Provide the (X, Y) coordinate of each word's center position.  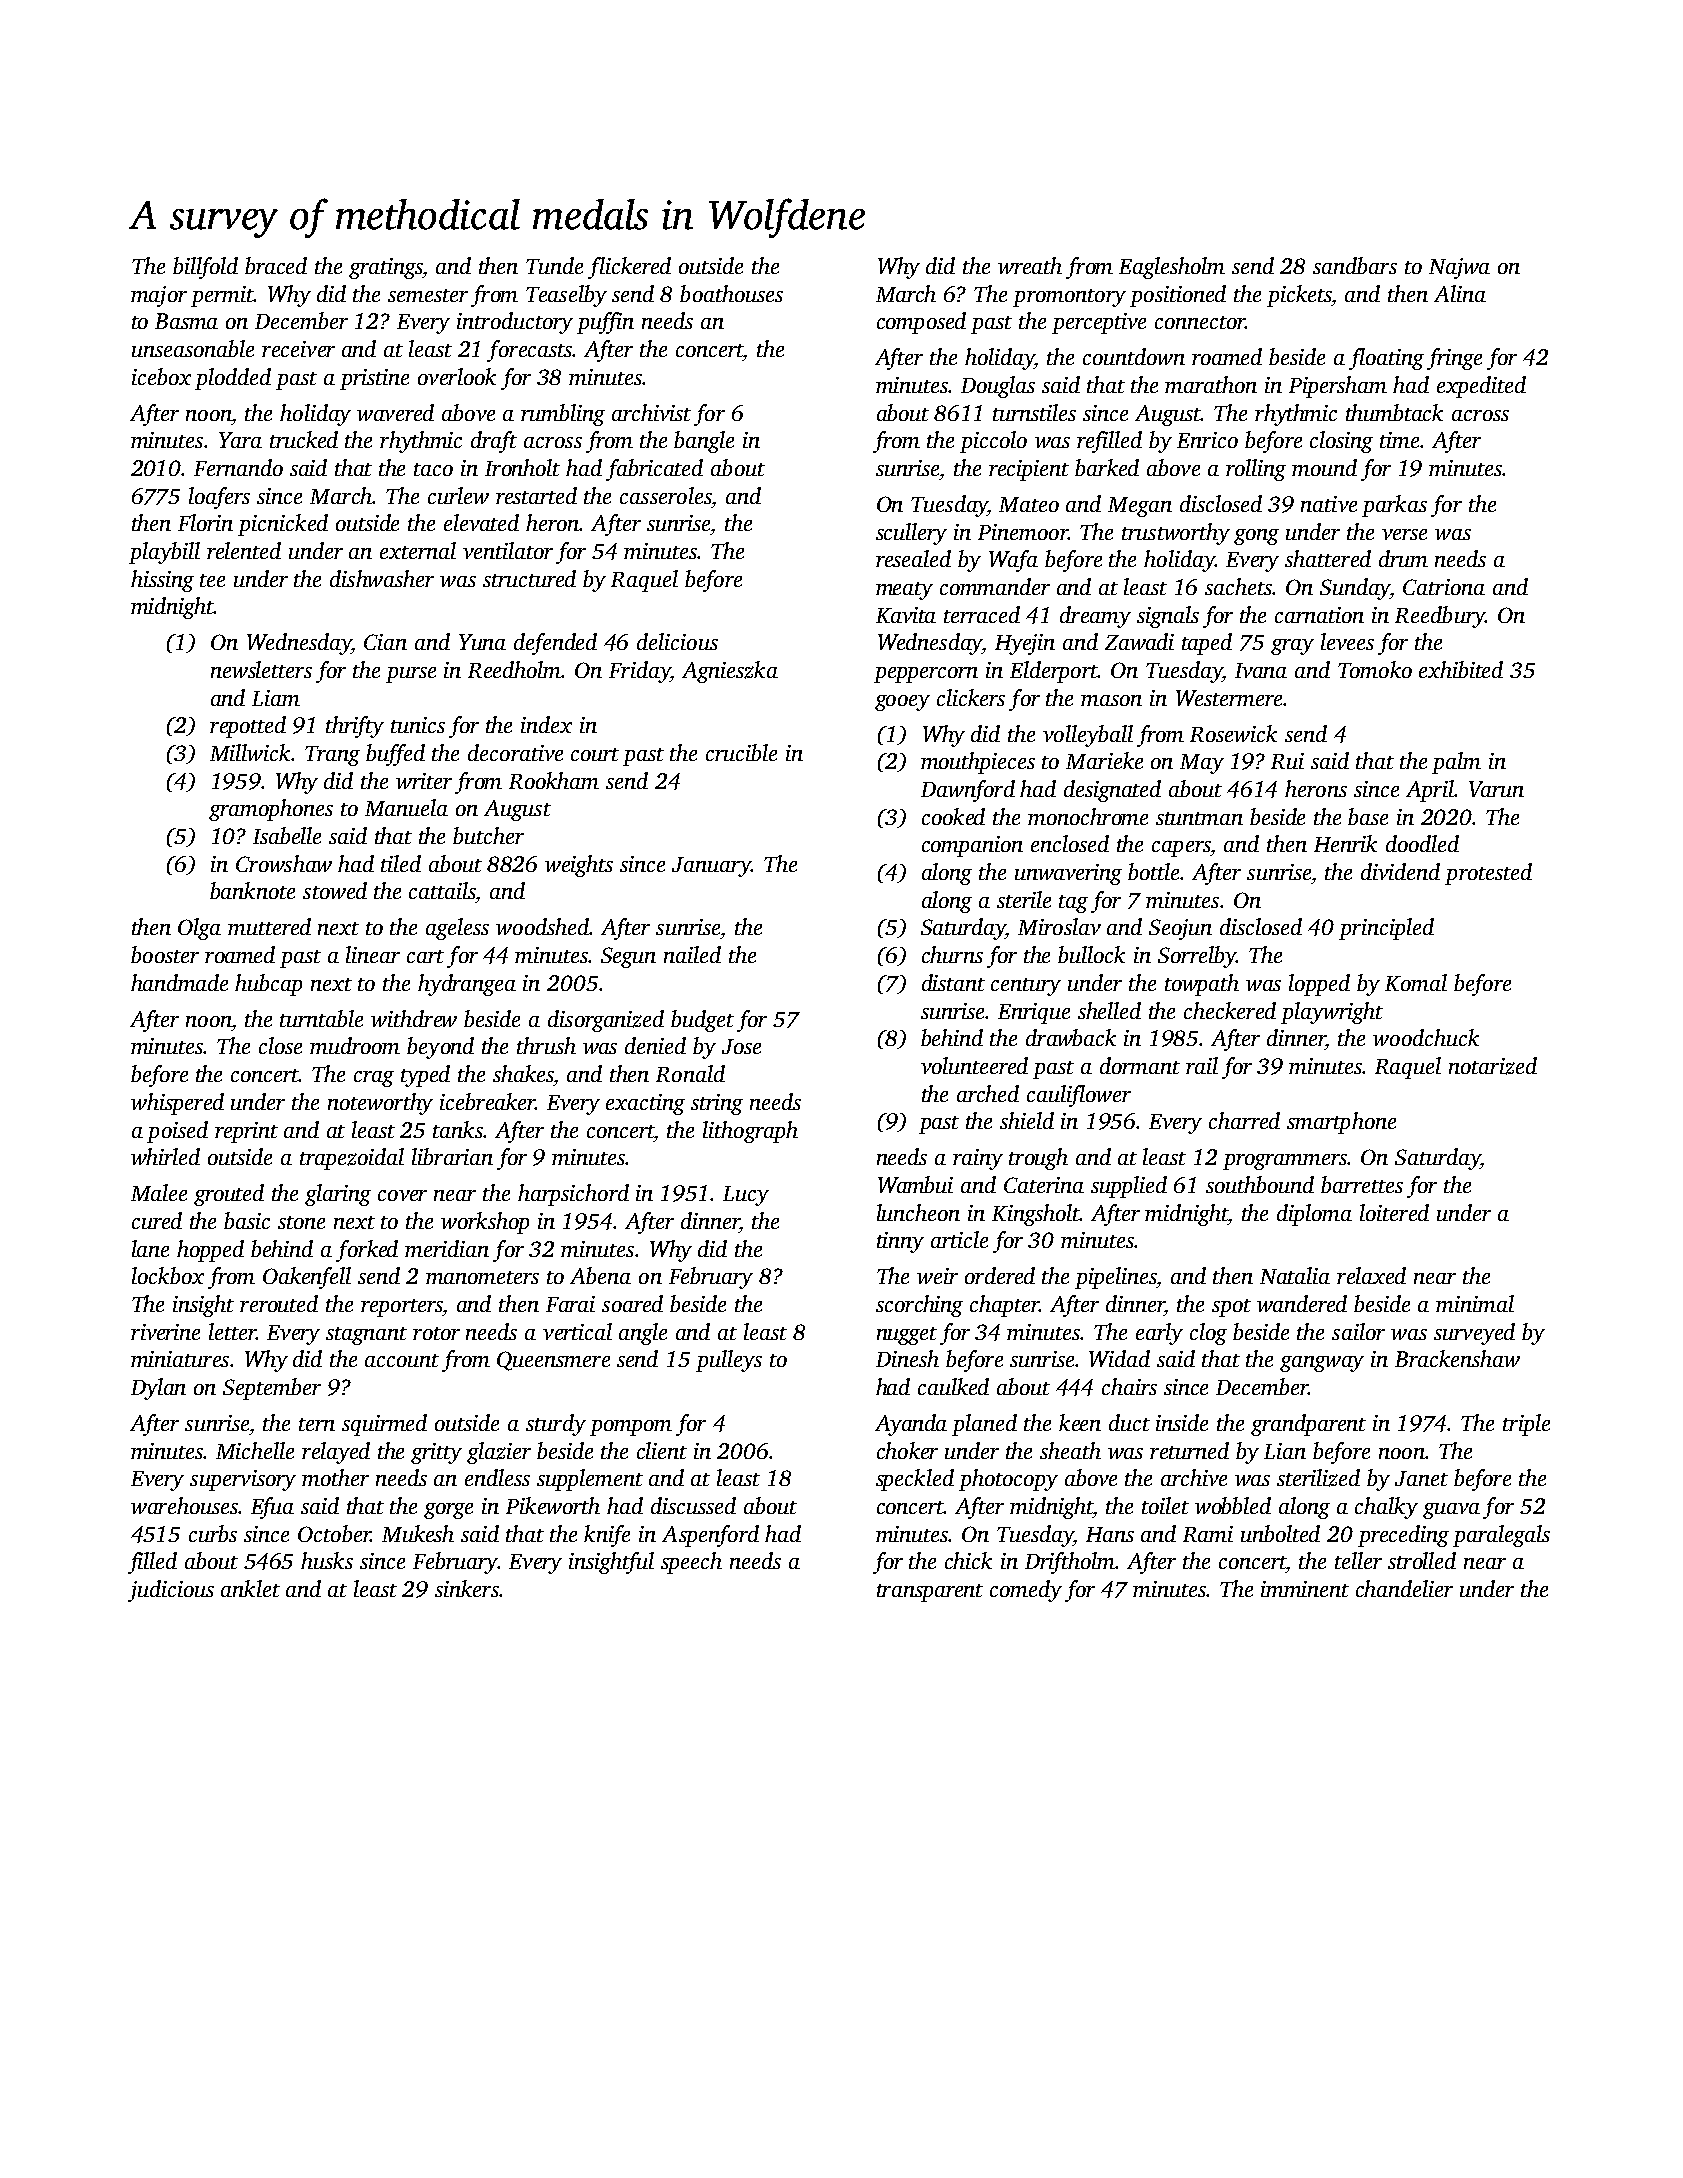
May (1202, 764)
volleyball (1088, 736)
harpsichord (573, 1195)
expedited (1481, 387)
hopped (210, 1251)
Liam (276, 698)
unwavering (1068, 874)
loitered (1394, 1212)
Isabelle (287, 835)
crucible (741, 752)
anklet (250, 1588)
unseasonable (193, 348)
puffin (605, 323)
